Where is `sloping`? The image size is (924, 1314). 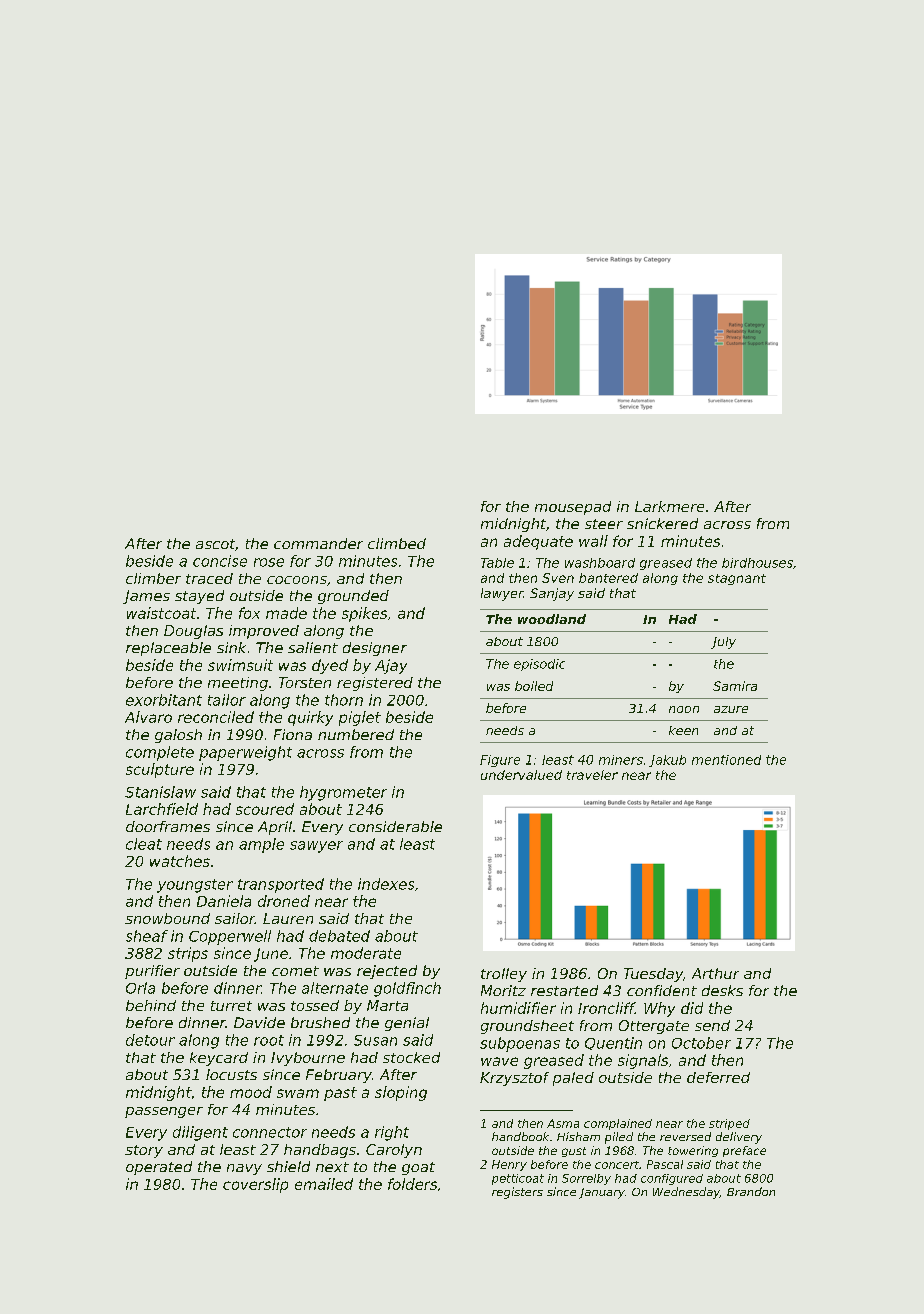
sloping is located at coordinates (401, 1093).
